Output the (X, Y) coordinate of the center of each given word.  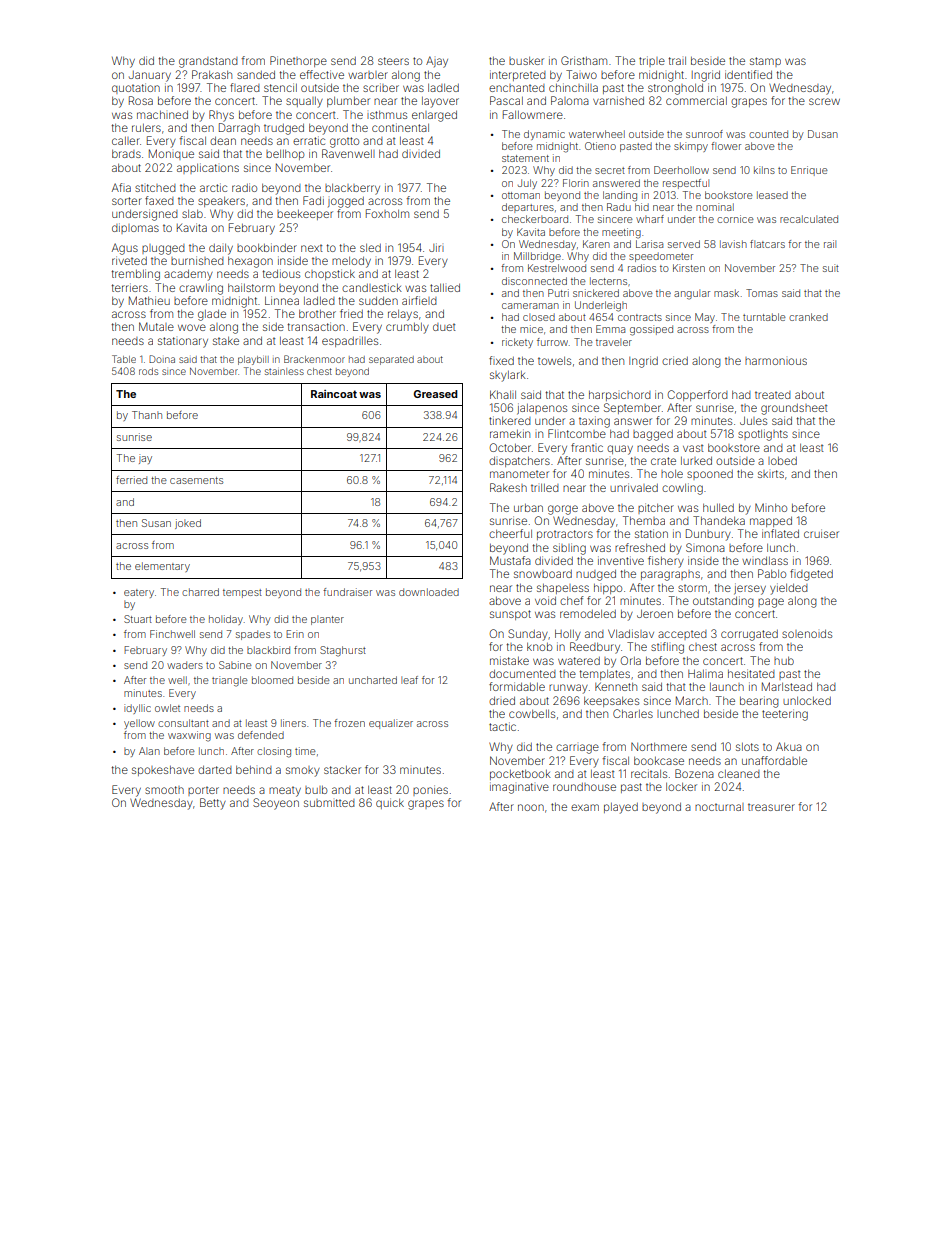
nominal (715, 207)
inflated (780, 533)
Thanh (147, 415)
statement (525, 158)
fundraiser (347, 592)
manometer (519, 474)
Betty (213, 804)
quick (390, 803)
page (771, 603)
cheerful (510, 533)
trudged (284, 129)
